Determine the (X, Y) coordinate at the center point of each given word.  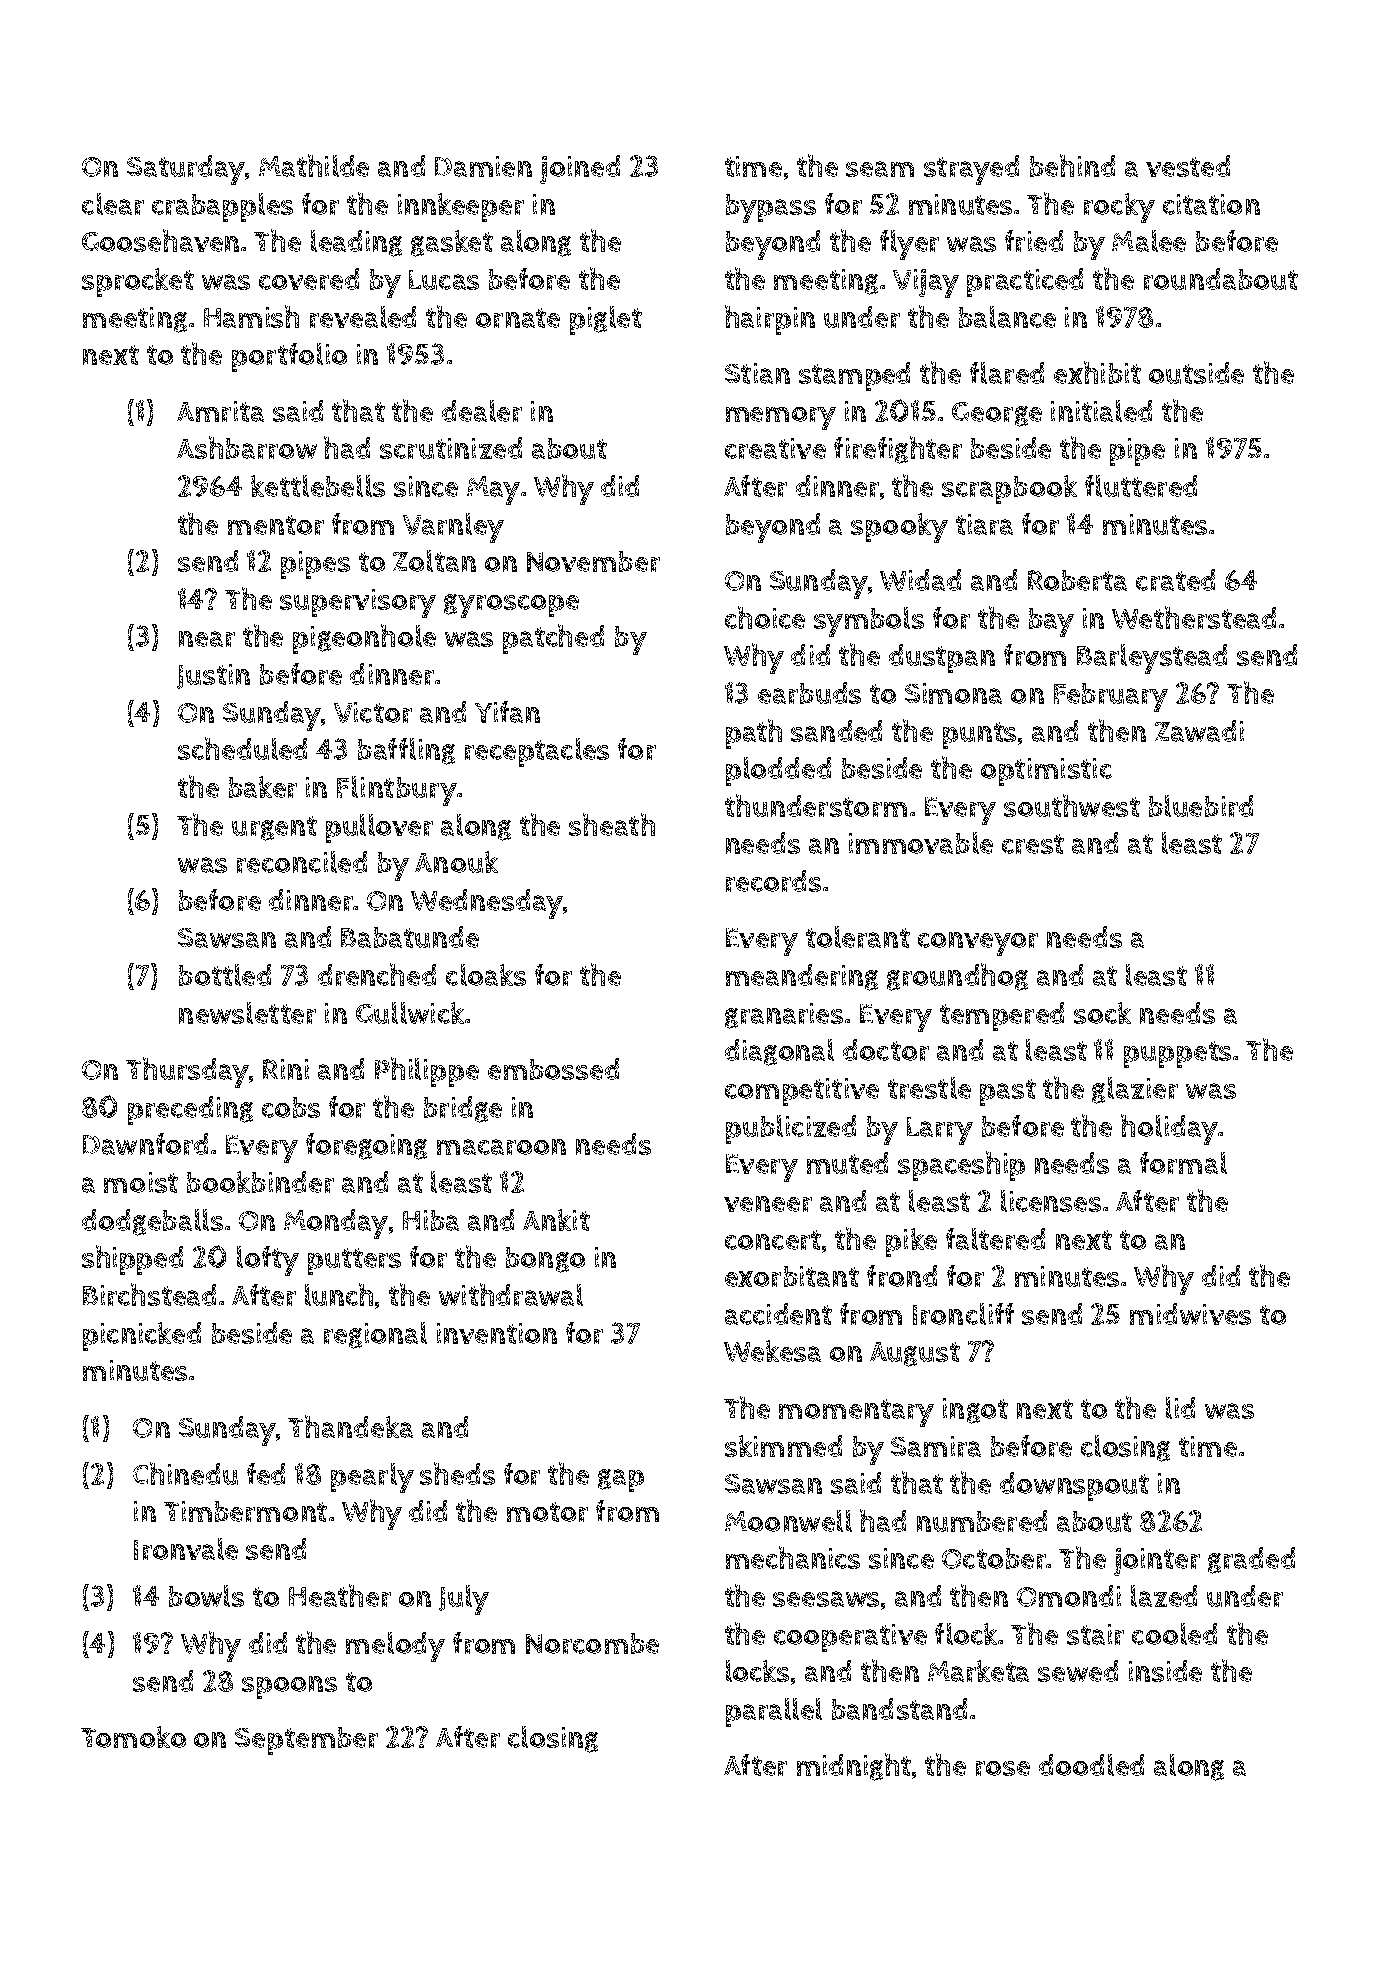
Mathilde (314, 165)
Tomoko (133, 1737)
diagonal (779, 1052)
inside (1165, 1671)
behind (1072, 165)
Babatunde (410, 937)
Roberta (1077, 580)
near (207, 639)
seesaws (826, 1599)
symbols (869, 622)
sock (1102, 1013)
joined (580, 169)
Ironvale (186, 1549)
